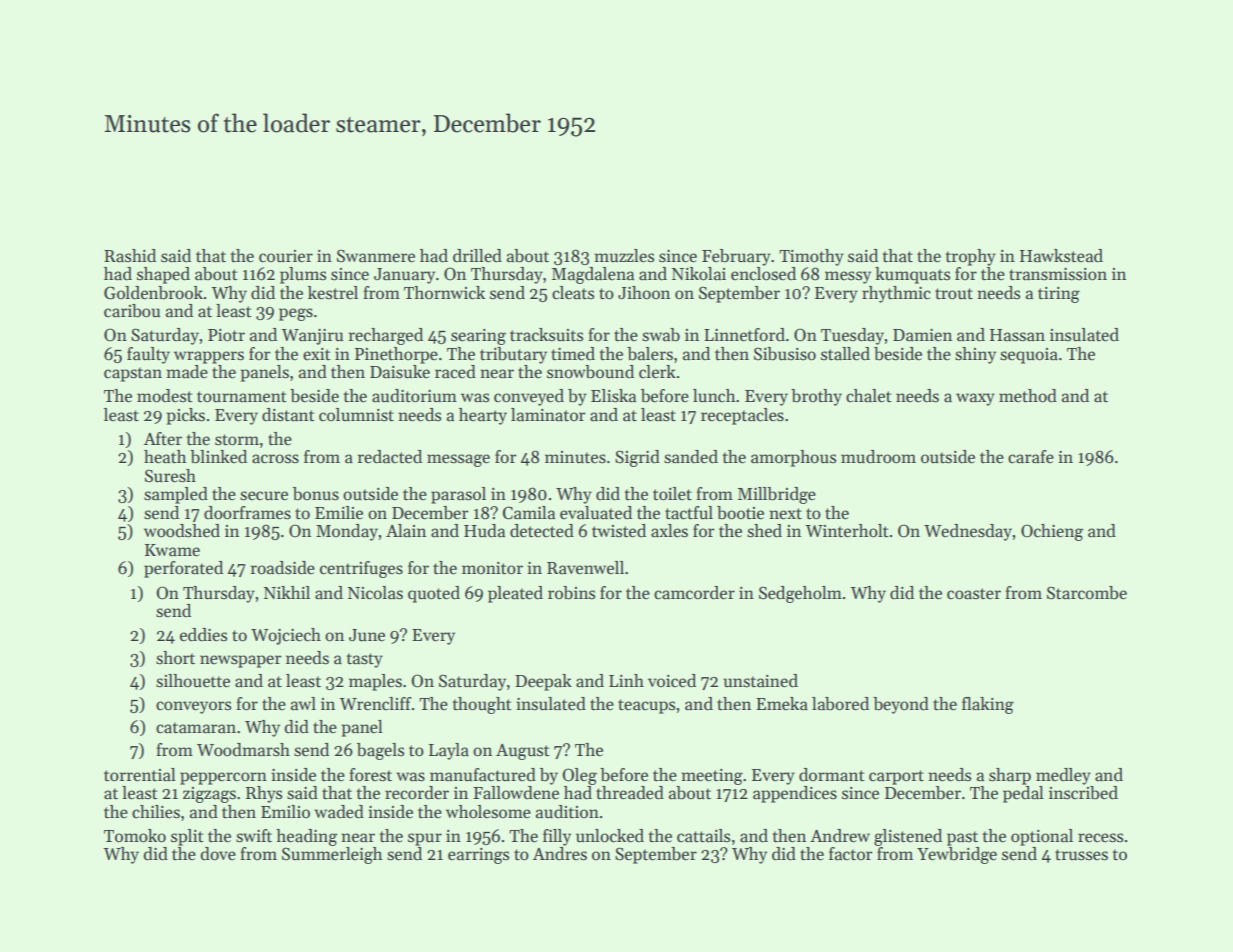 The image size is (1233, 952). I want to click on eddies, so click(203, 635).
